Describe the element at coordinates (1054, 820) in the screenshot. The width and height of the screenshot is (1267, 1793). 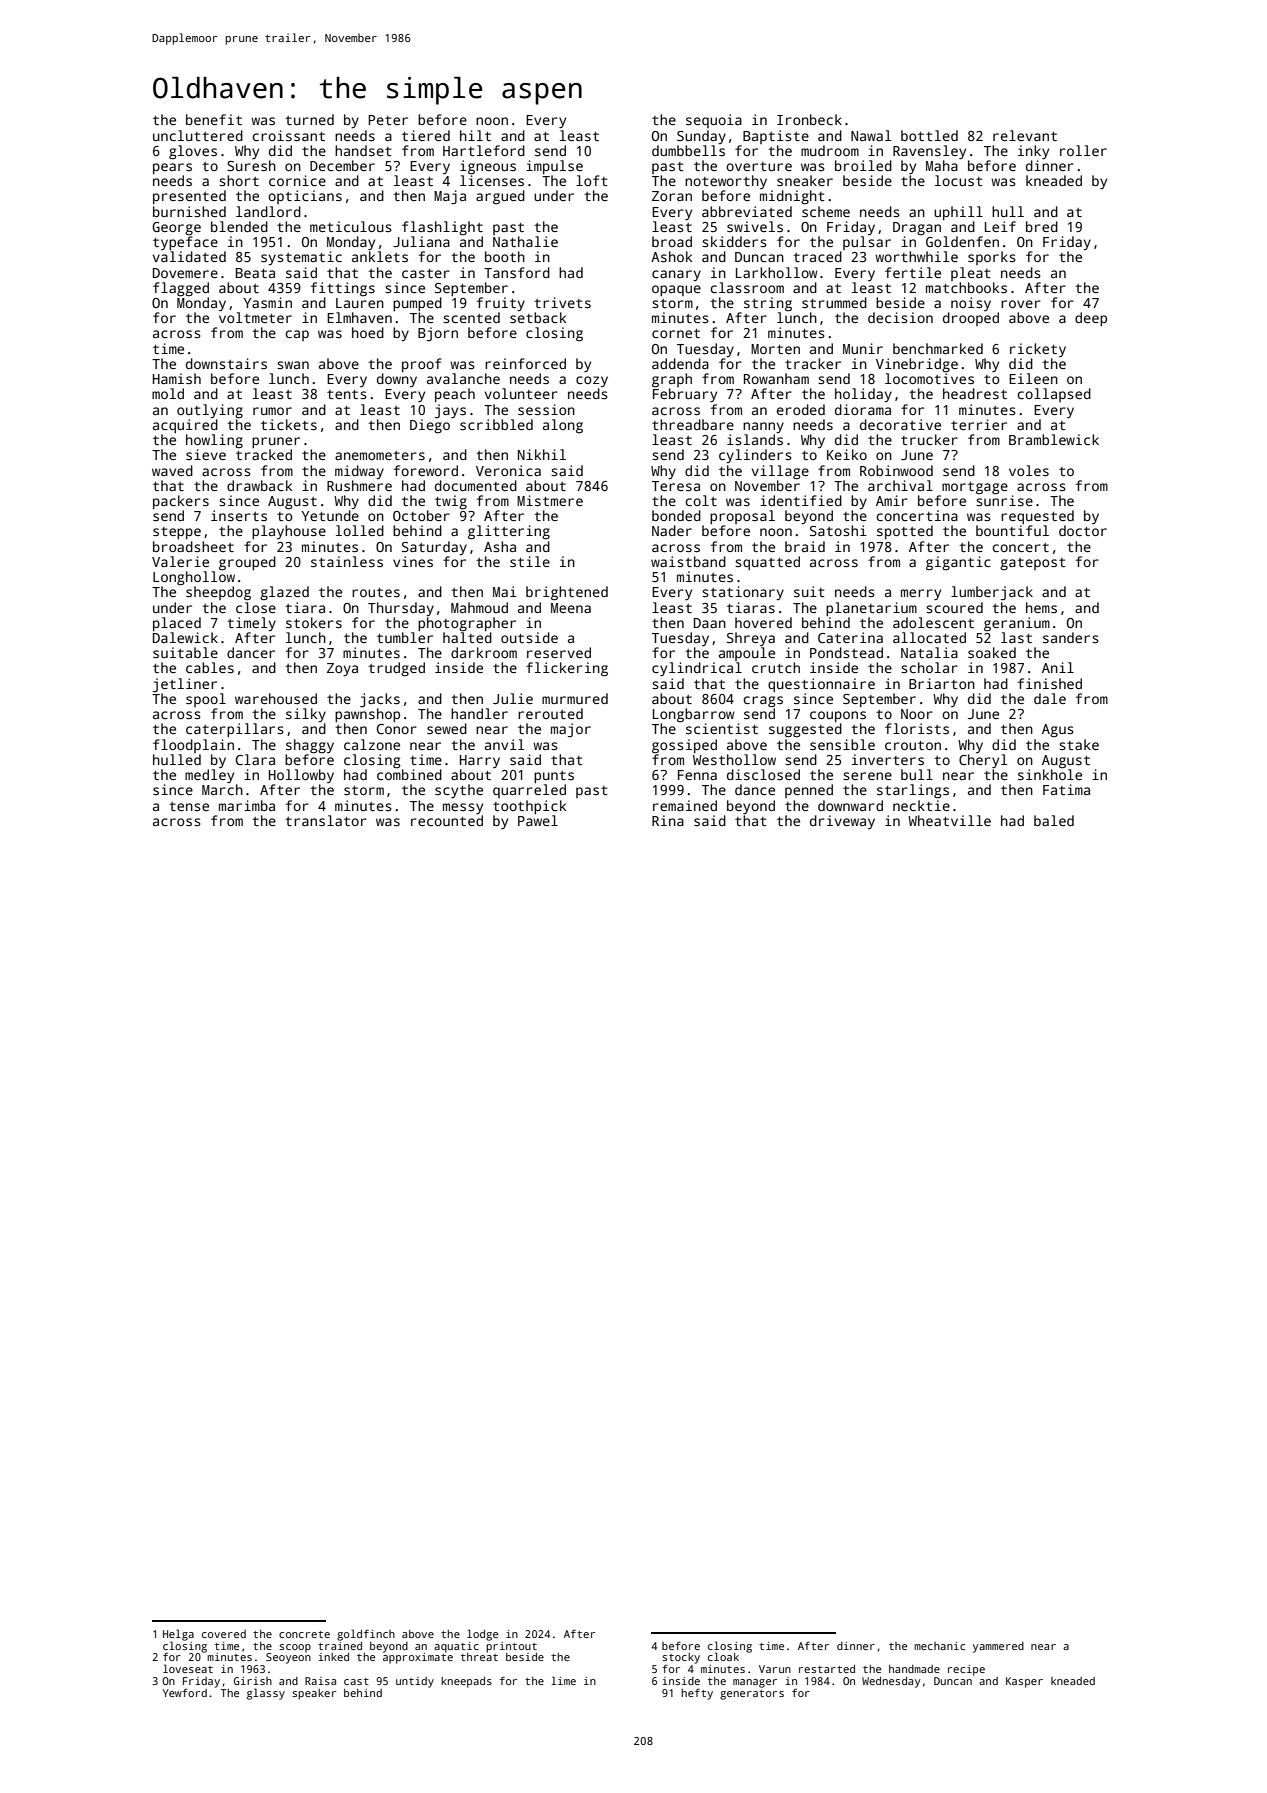
I see `baled` at that location.
